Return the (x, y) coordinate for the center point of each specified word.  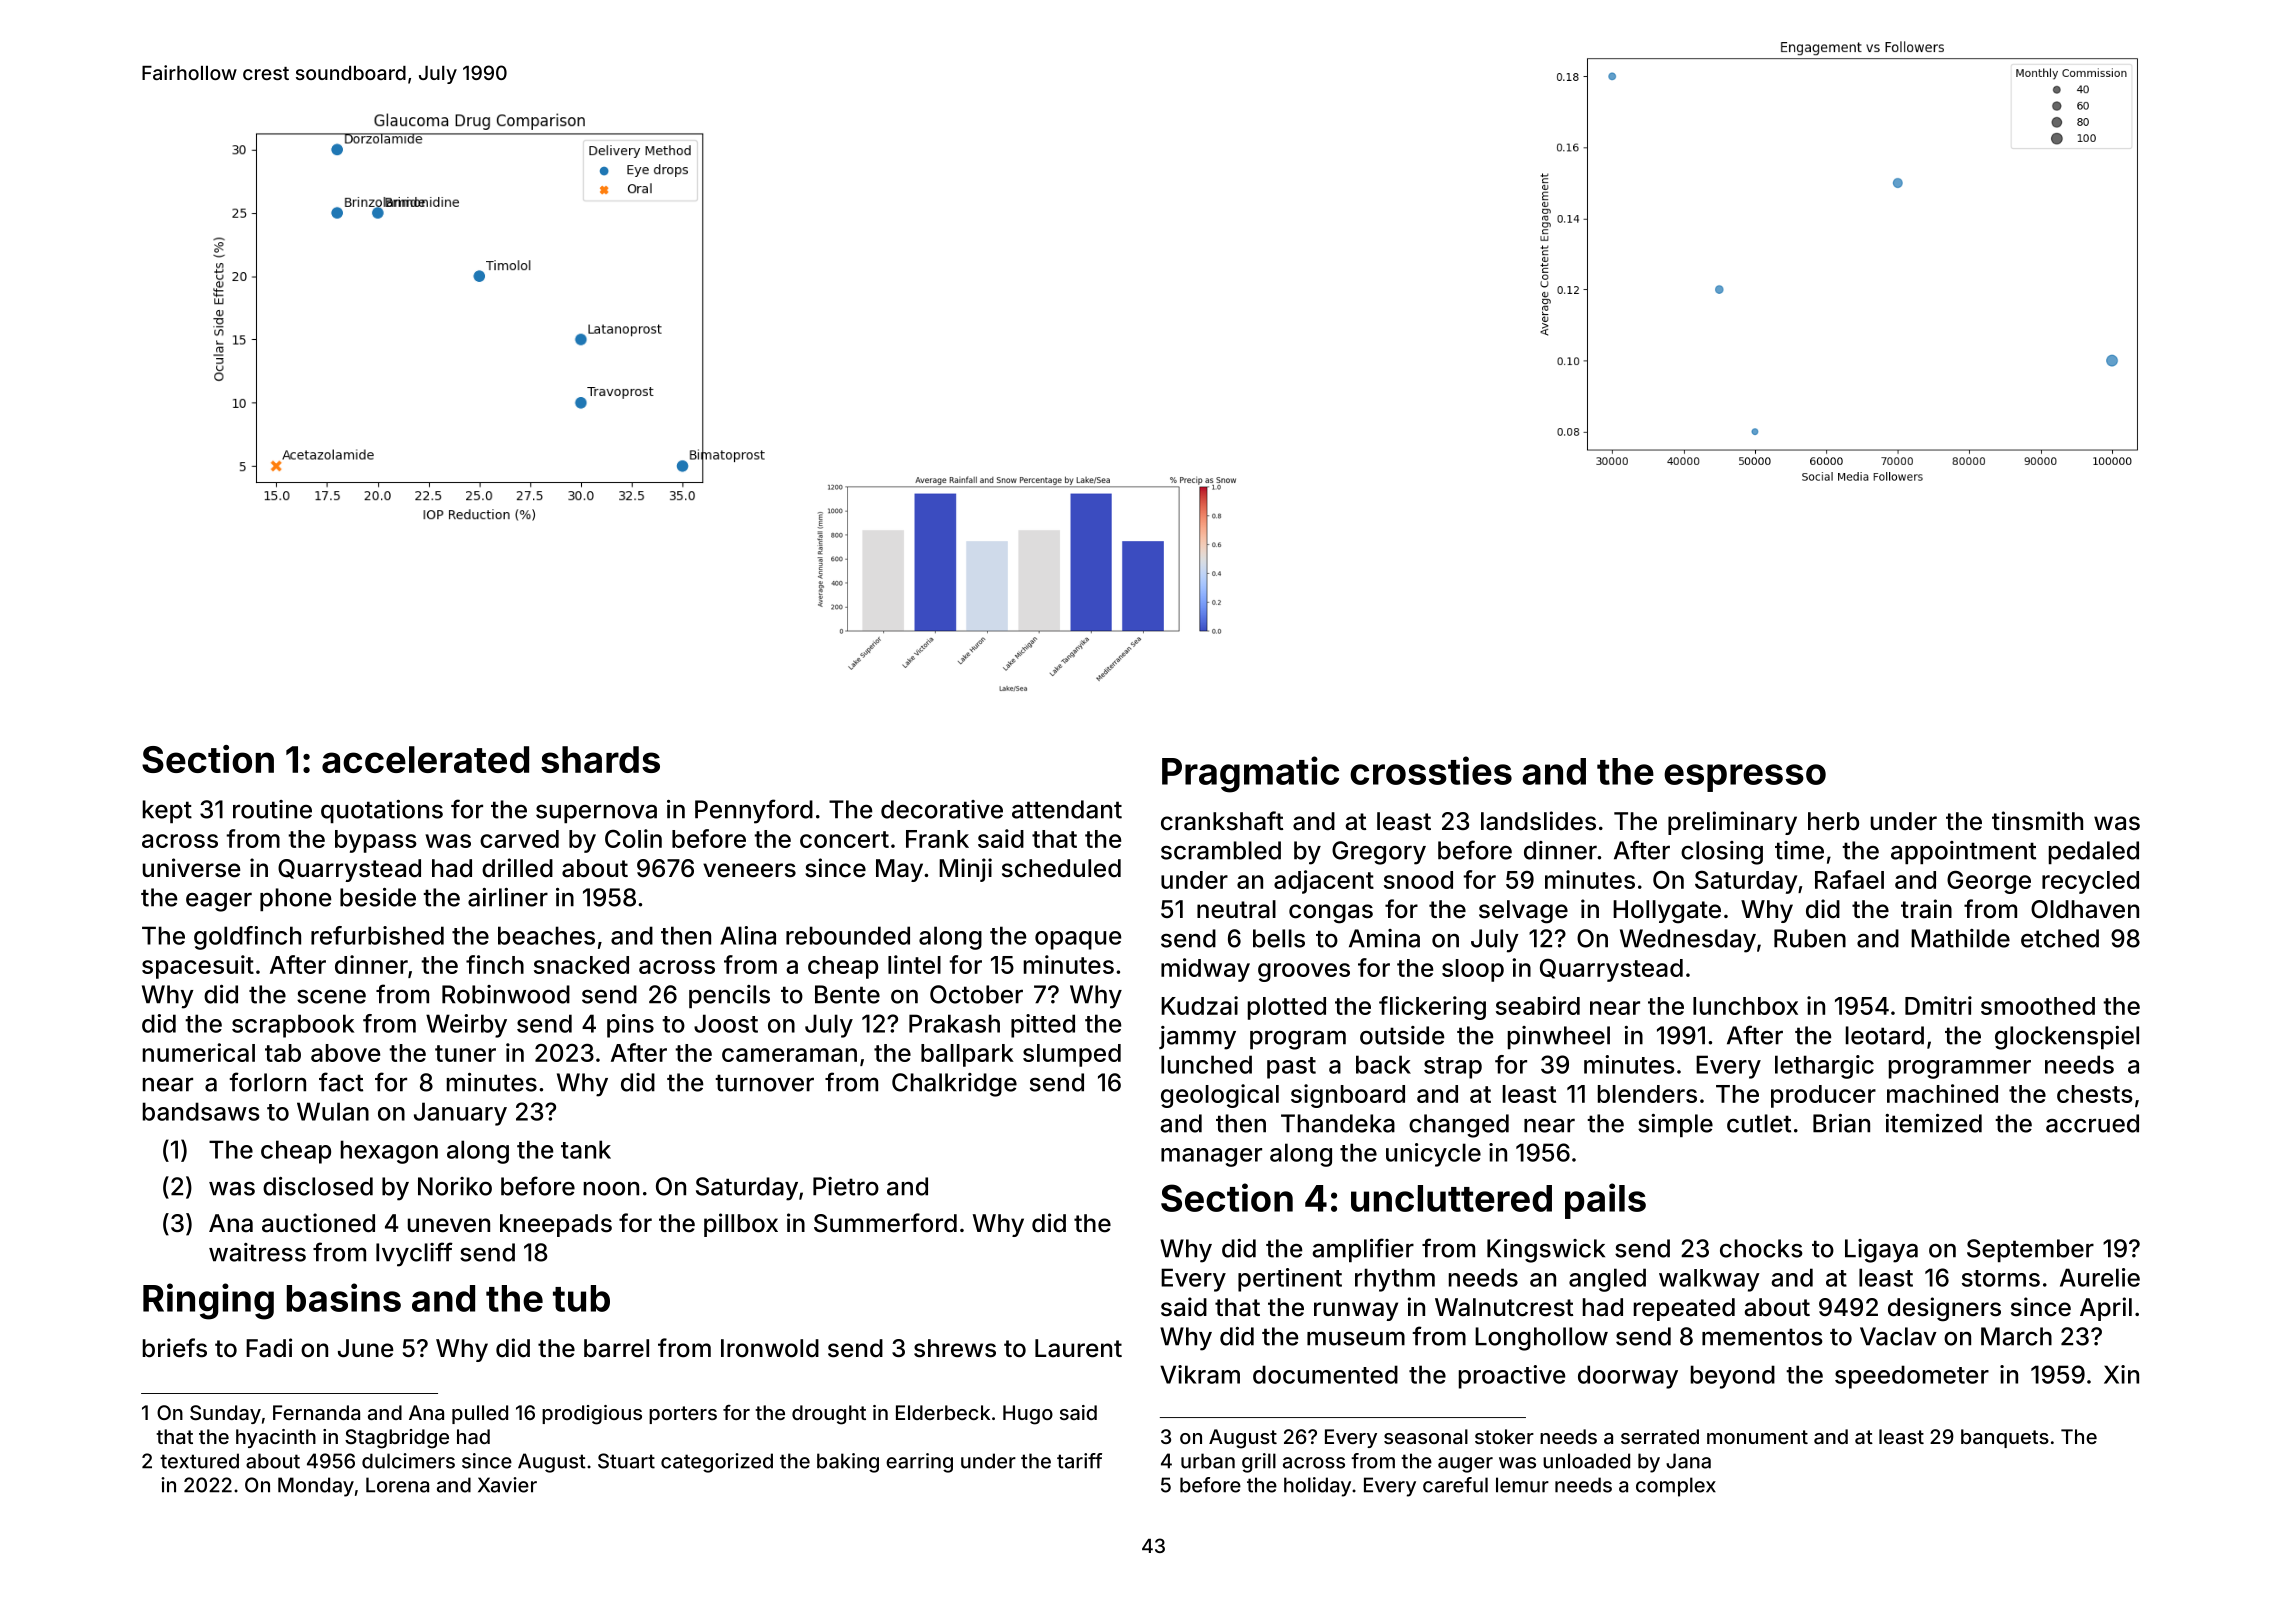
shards (600, 759)
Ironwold (770, 1348)
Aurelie (2100, 1277)
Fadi (269, 1348)
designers (1944, 1309)
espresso (1745, 778)
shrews (955, 1348)
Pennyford (754, 811)
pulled (480, 1414)
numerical (199, 1052)
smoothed (2038, 1006)
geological (1220, 1096)
